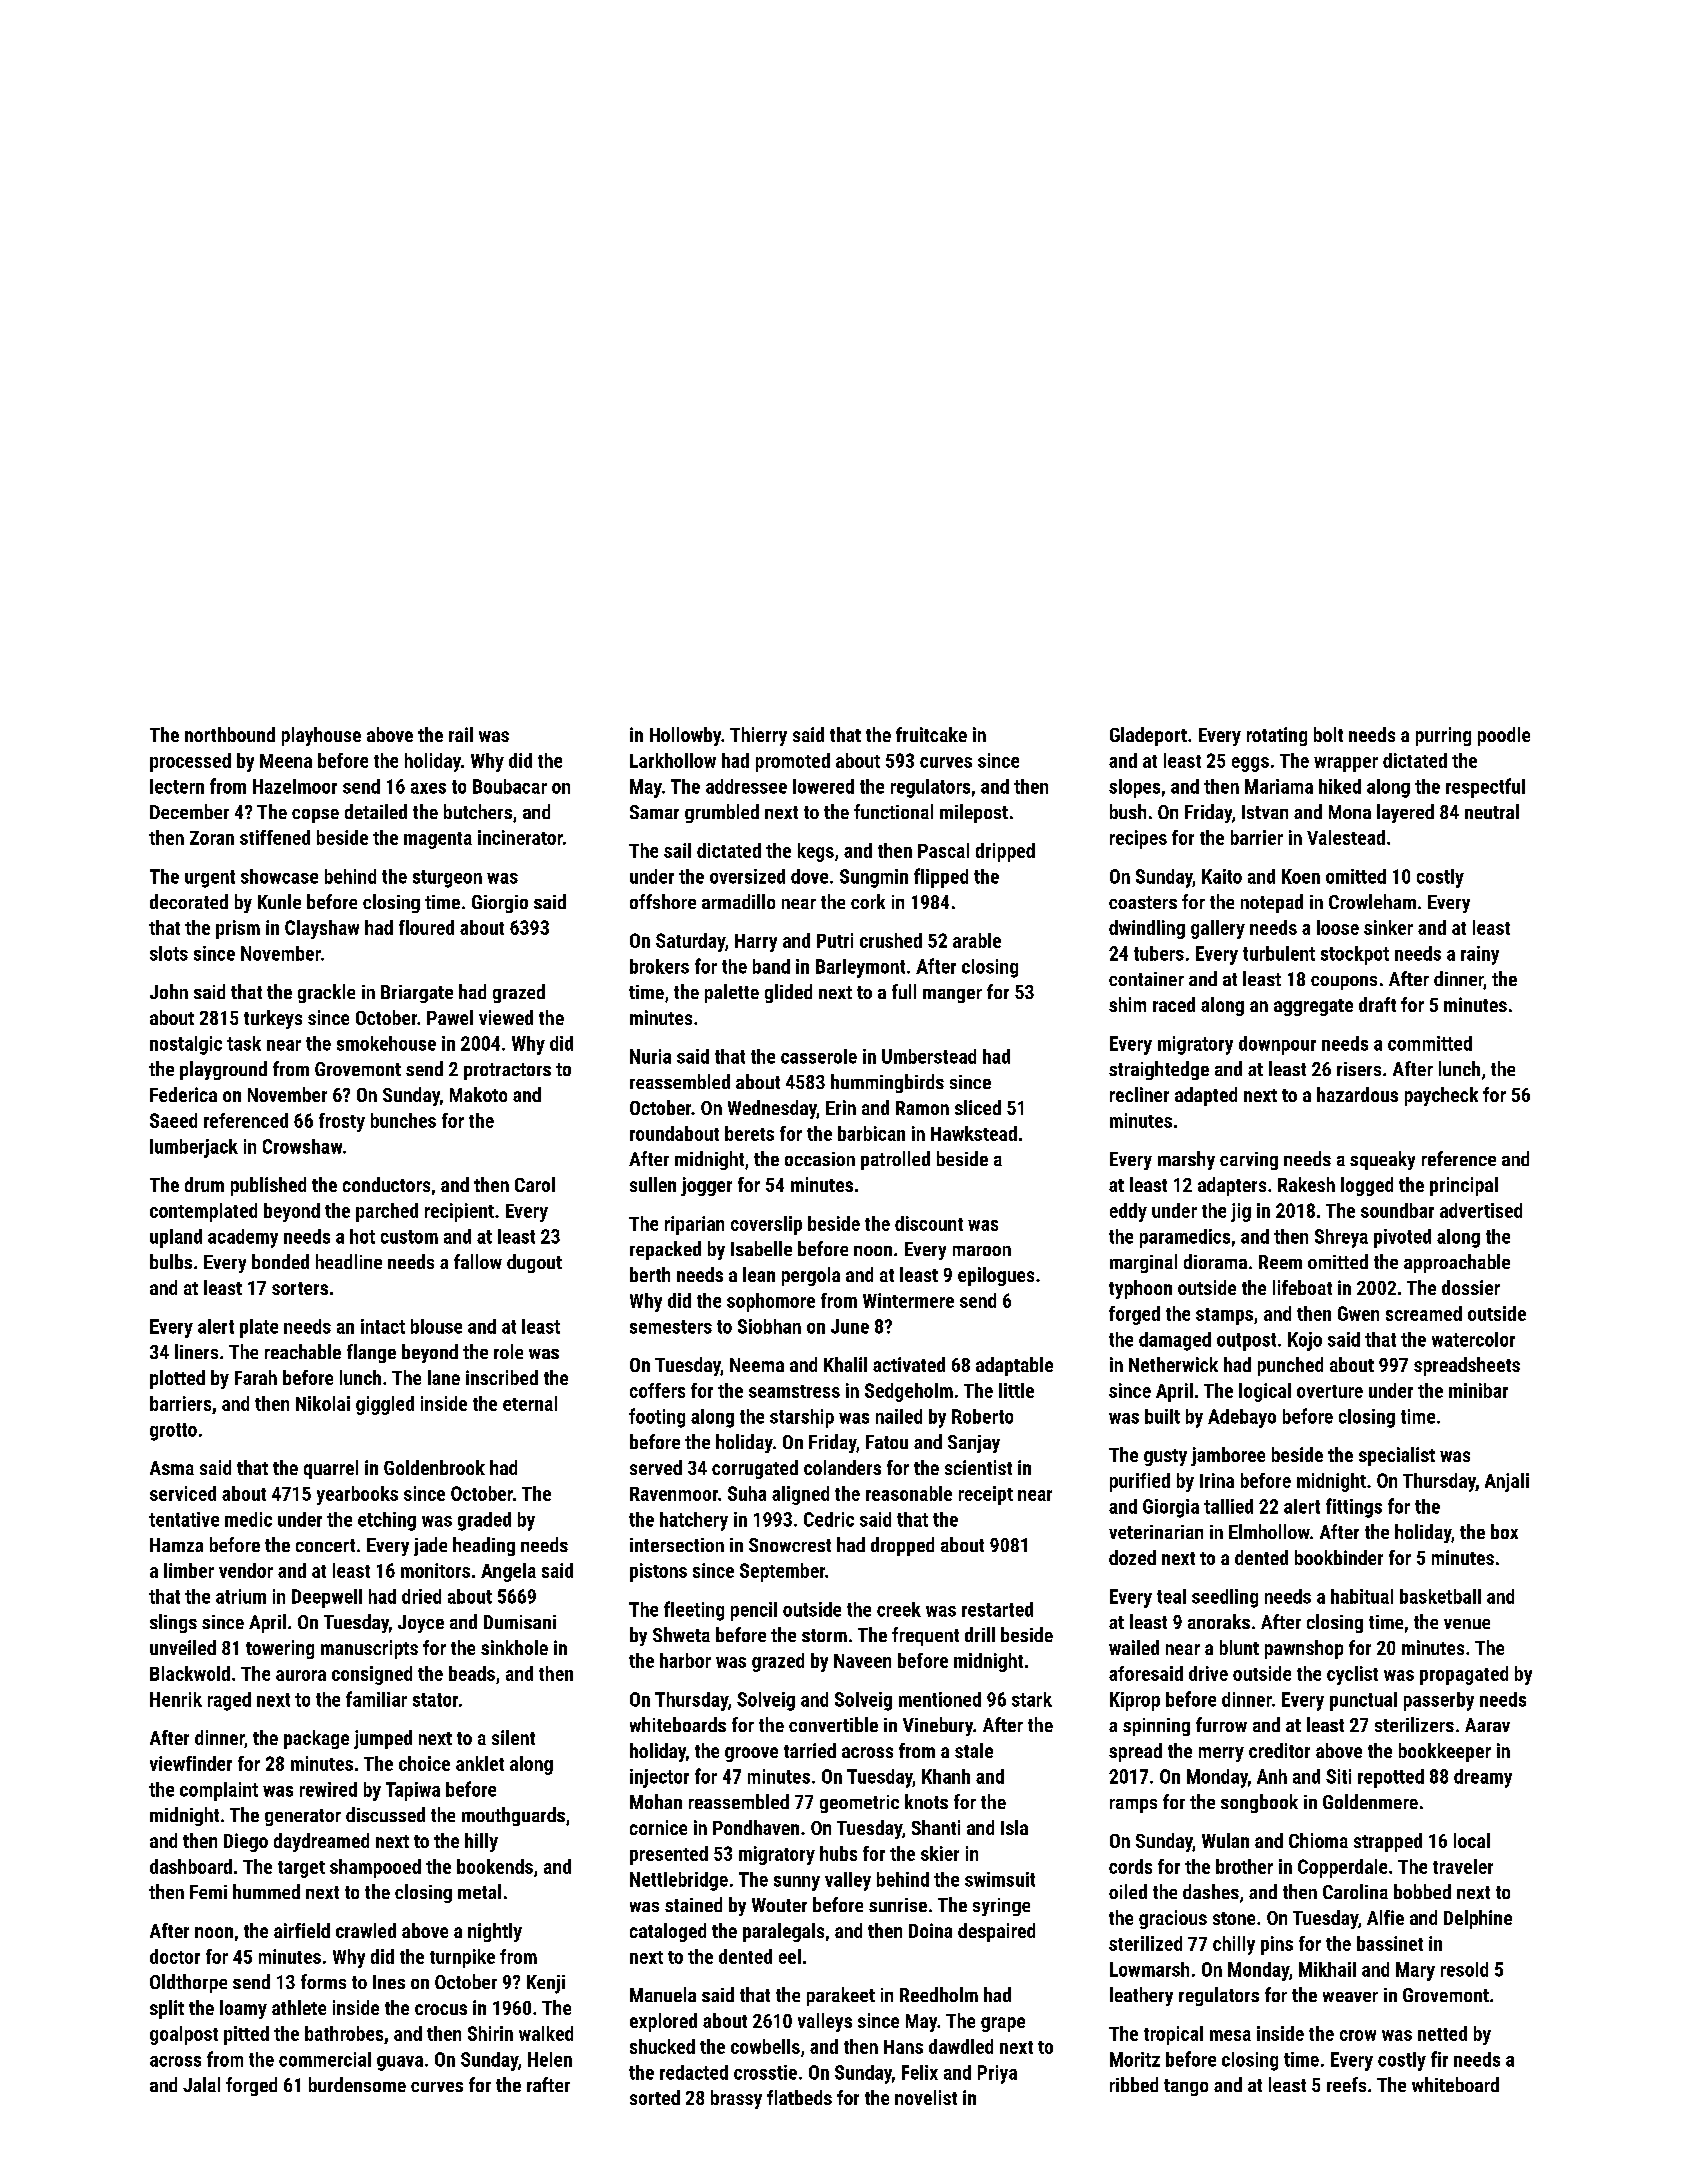  I want to click on liners, so click(196, 1351).
